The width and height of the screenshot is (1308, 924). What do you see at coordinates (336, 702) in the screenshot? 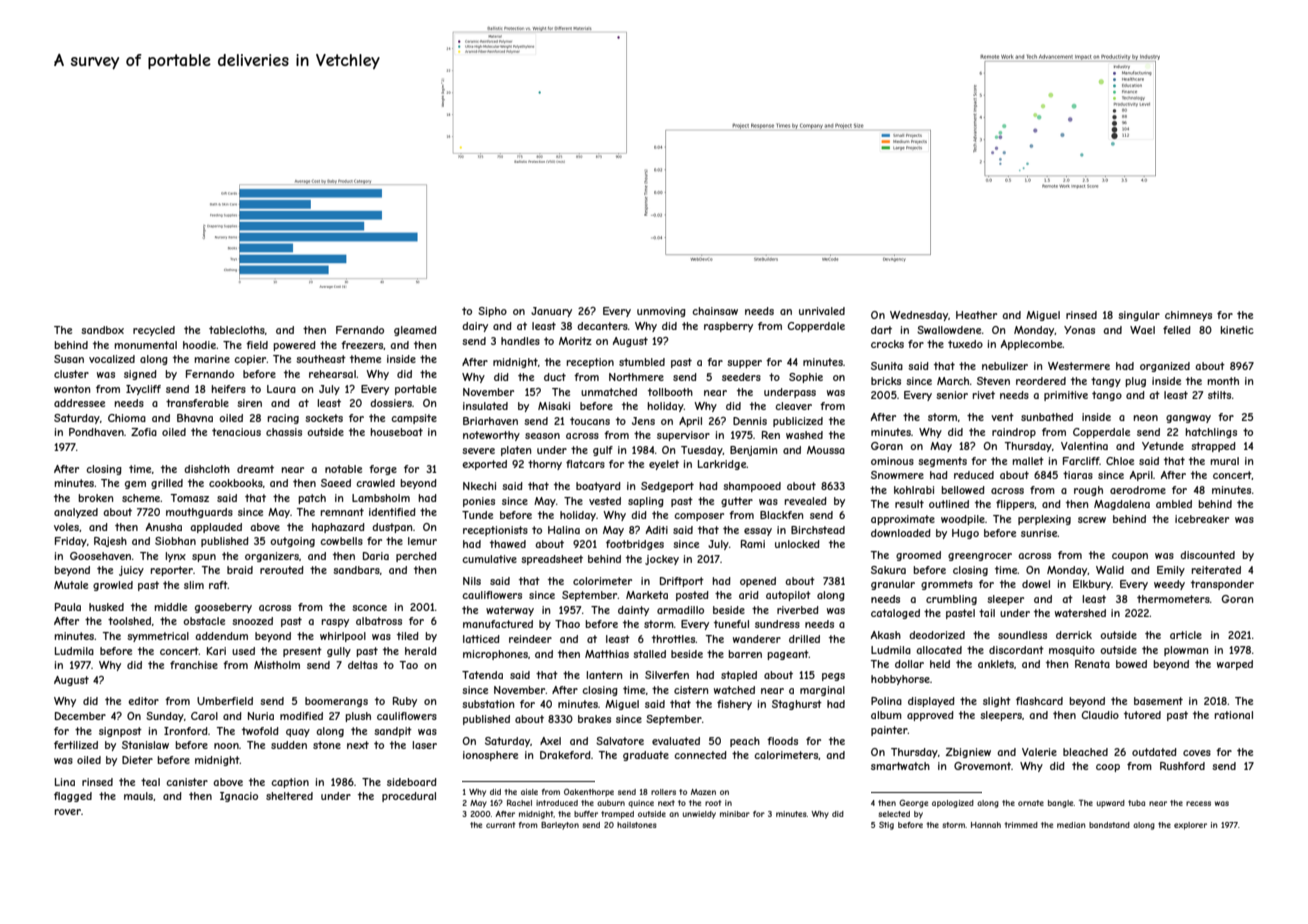
I see `boomerangs` at bounding box center [336, 702].
